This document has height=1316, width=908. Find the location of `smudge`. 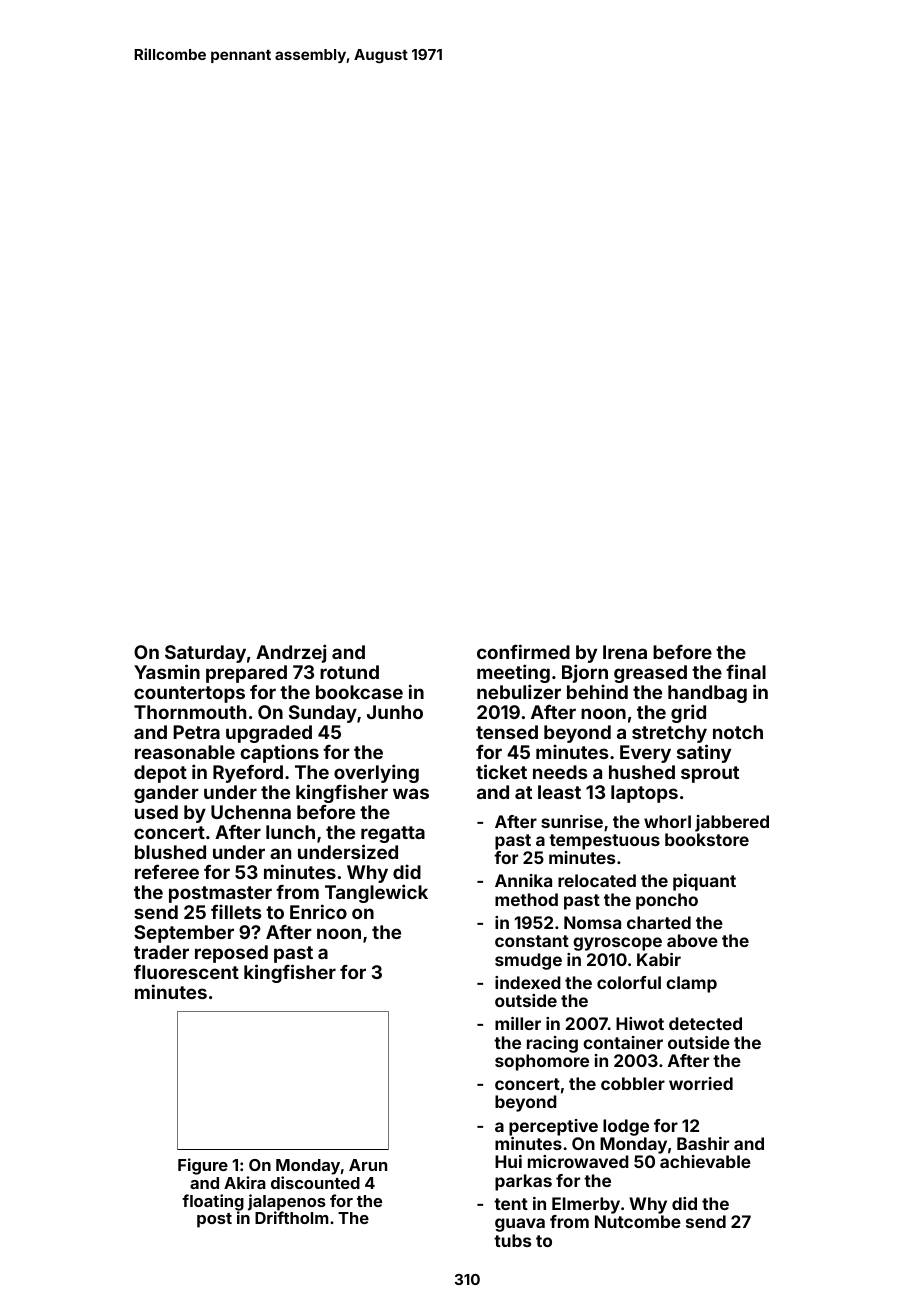

smudge is located at coordinates (528, 961).
